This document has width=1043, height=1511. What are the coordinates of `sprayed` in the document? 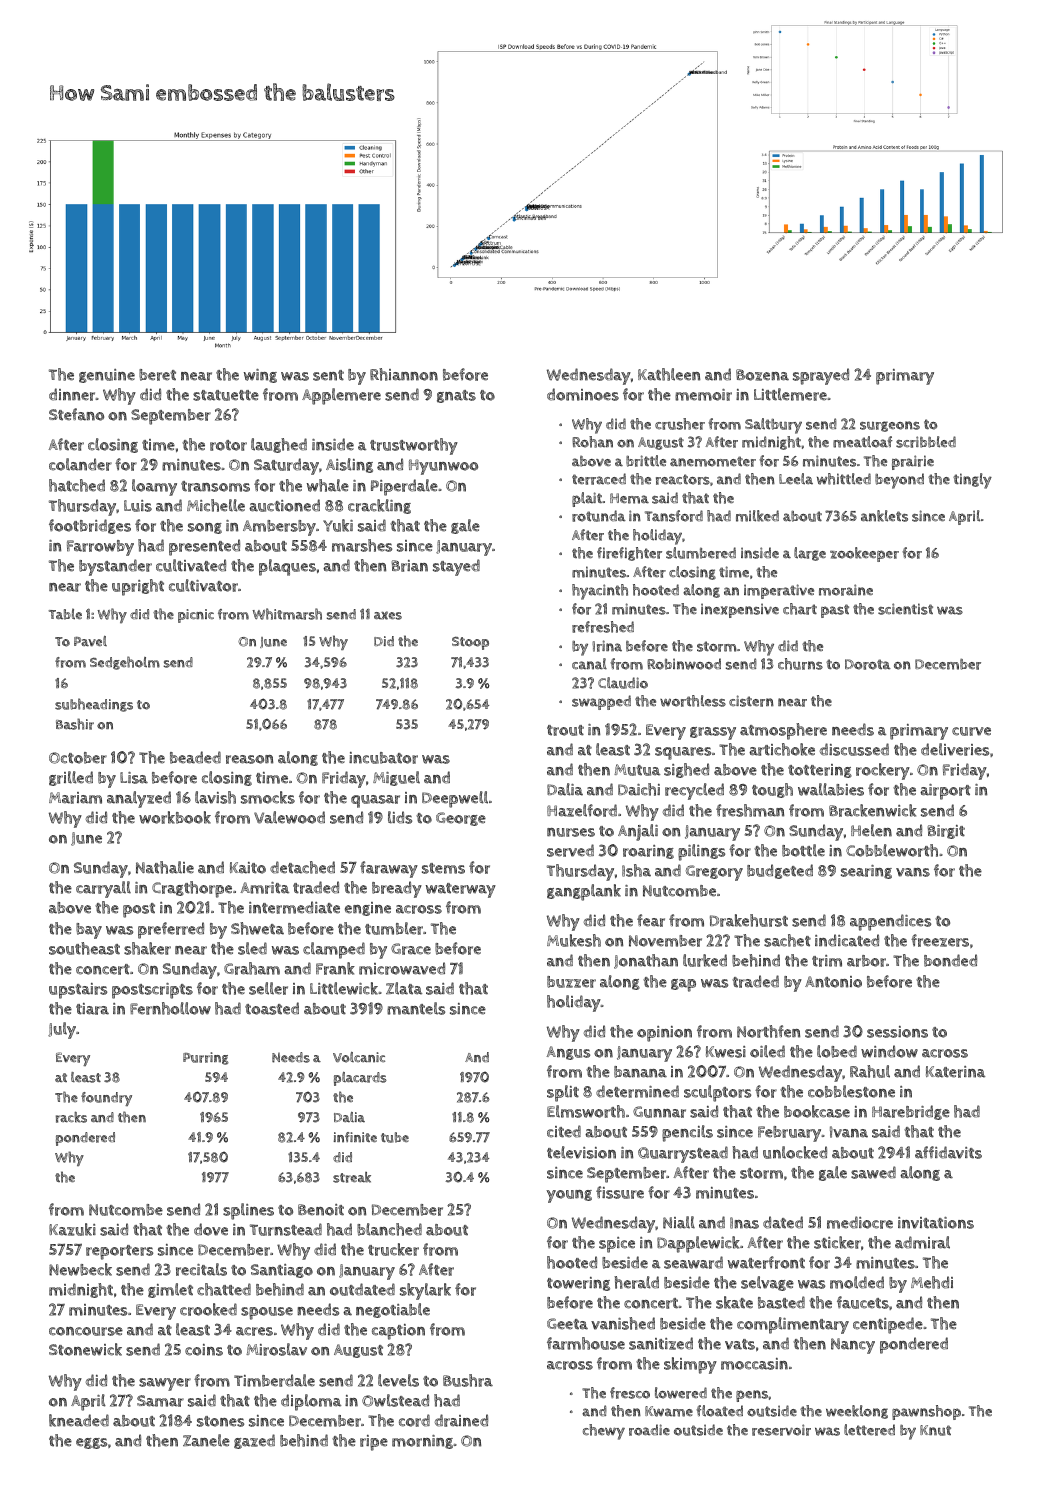 It's located at (821, 376).
